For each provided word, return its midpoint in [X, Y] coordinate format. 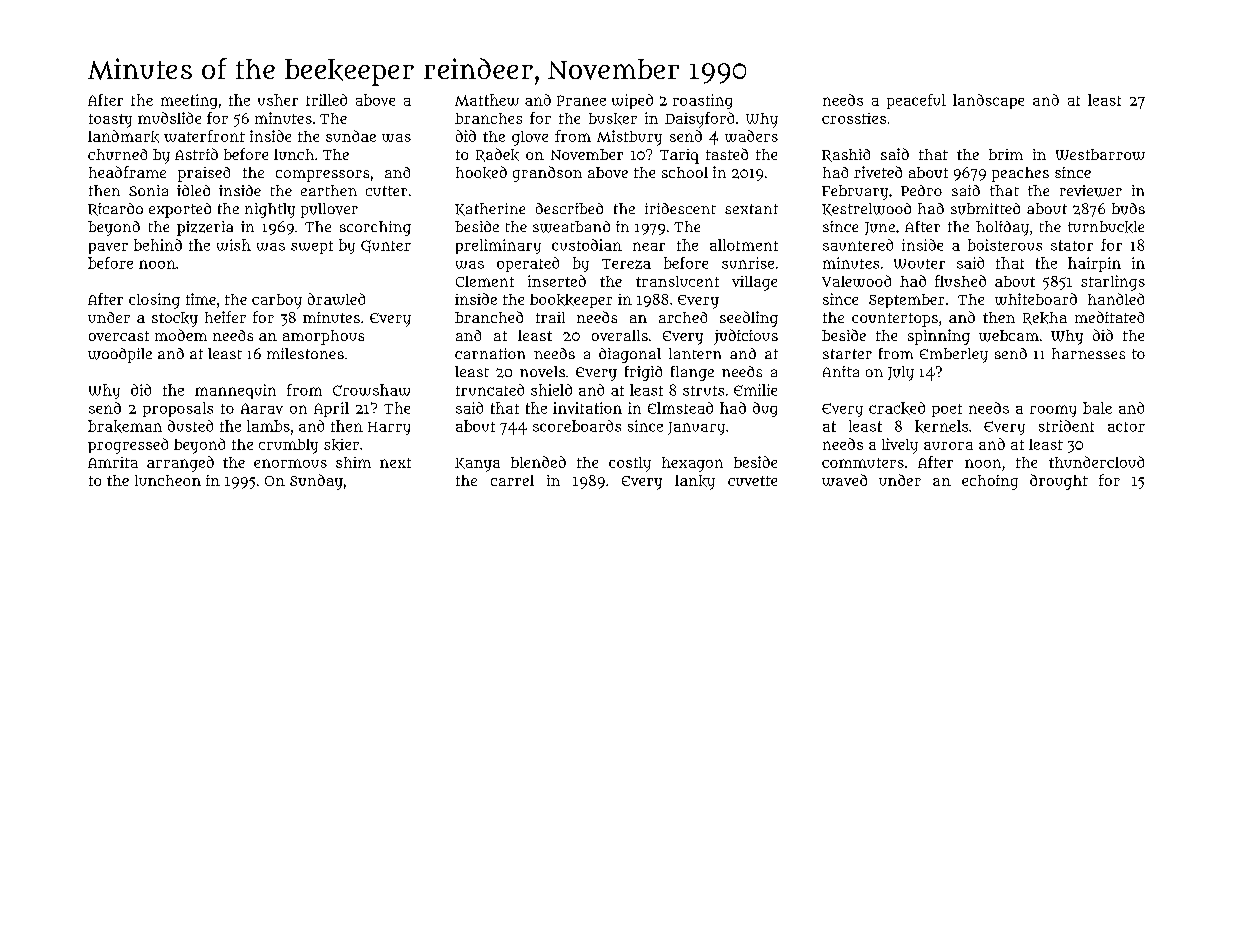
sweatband [571, 227]
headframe [127, 172]
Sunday [316, 482]
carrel [512, 480]
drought [1059, 482]
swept [312, 247]
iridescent [680, 208]
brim [1006, 154]
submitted [985, 209]
